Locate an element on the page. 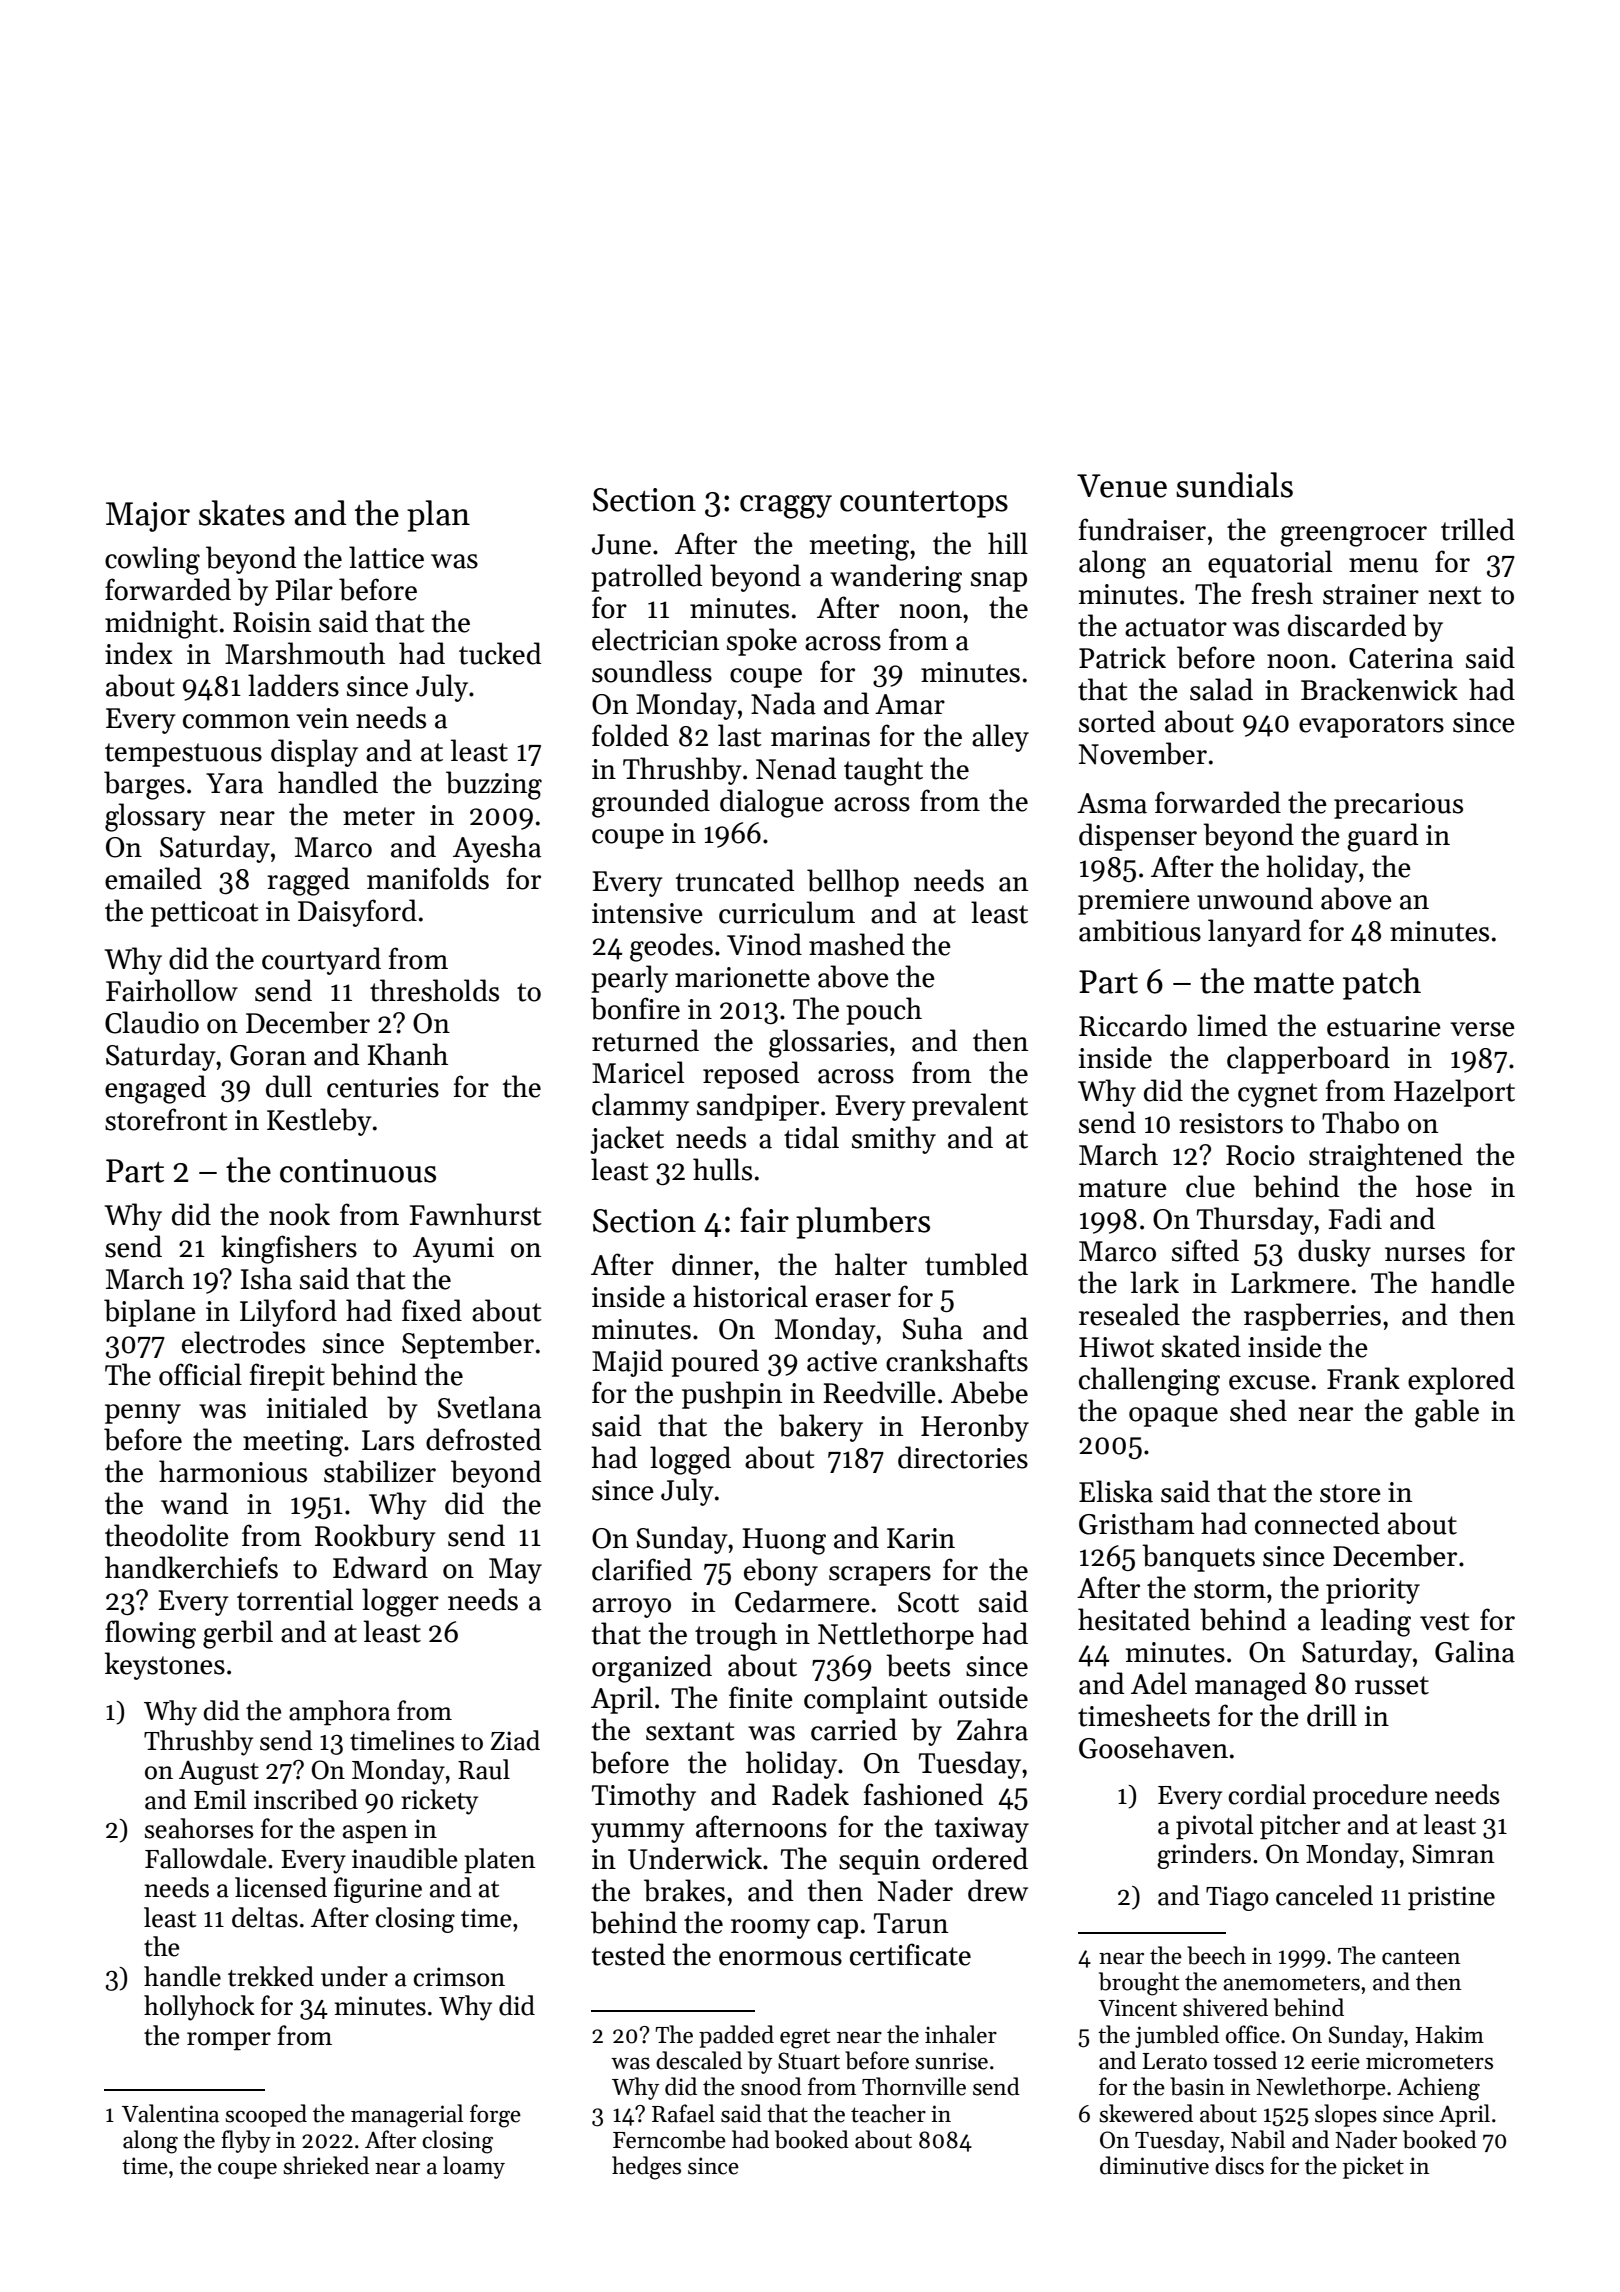 This document has height=2292, width=1620. Major is located at coordinates (148, 517).
